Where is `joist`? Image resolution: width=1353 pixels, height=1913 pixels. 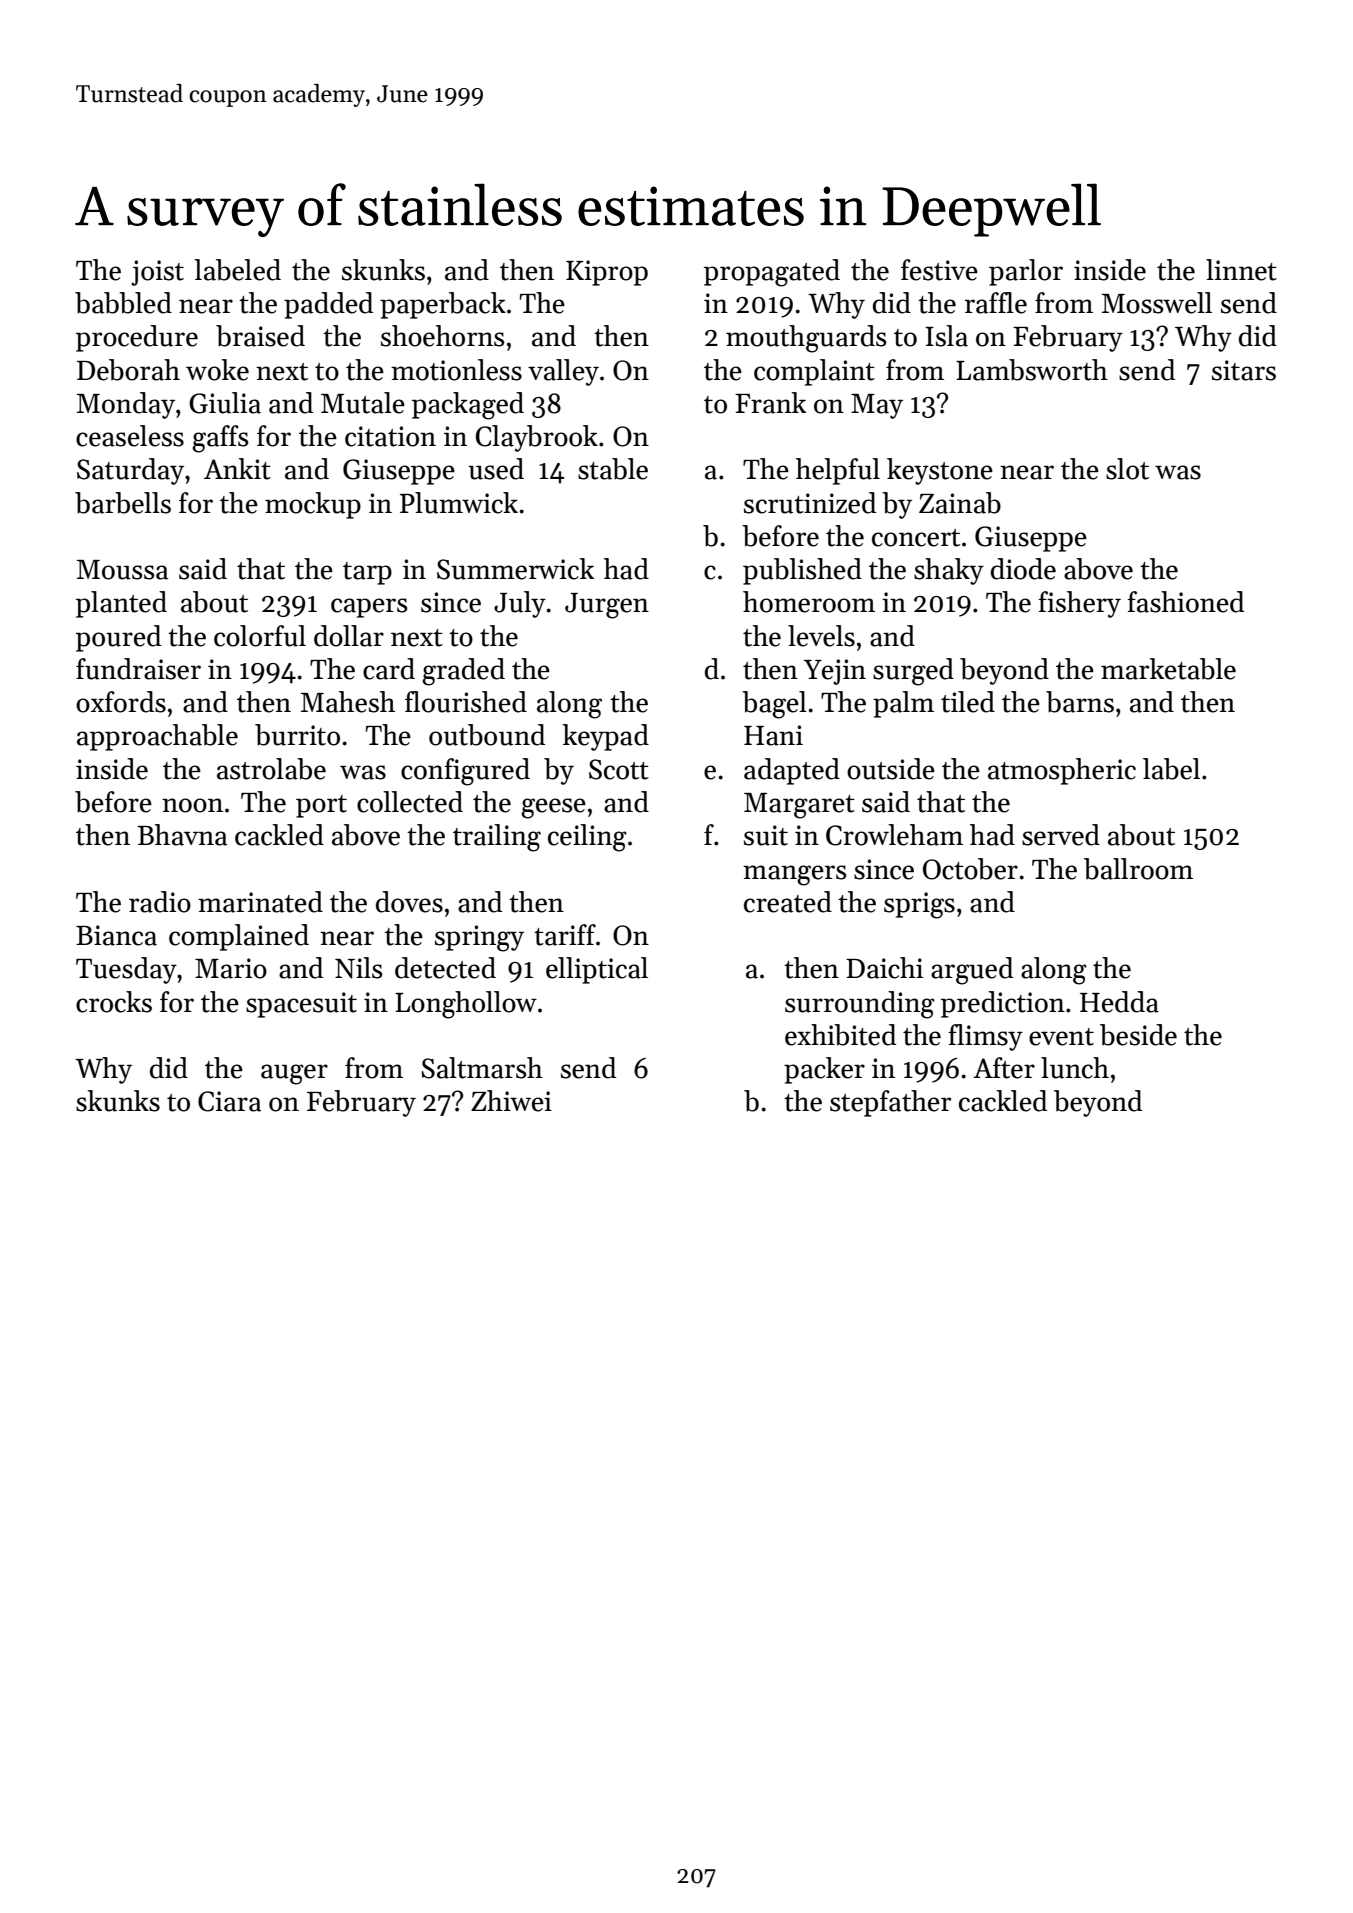 joist is located at coordinates (157, 273).
